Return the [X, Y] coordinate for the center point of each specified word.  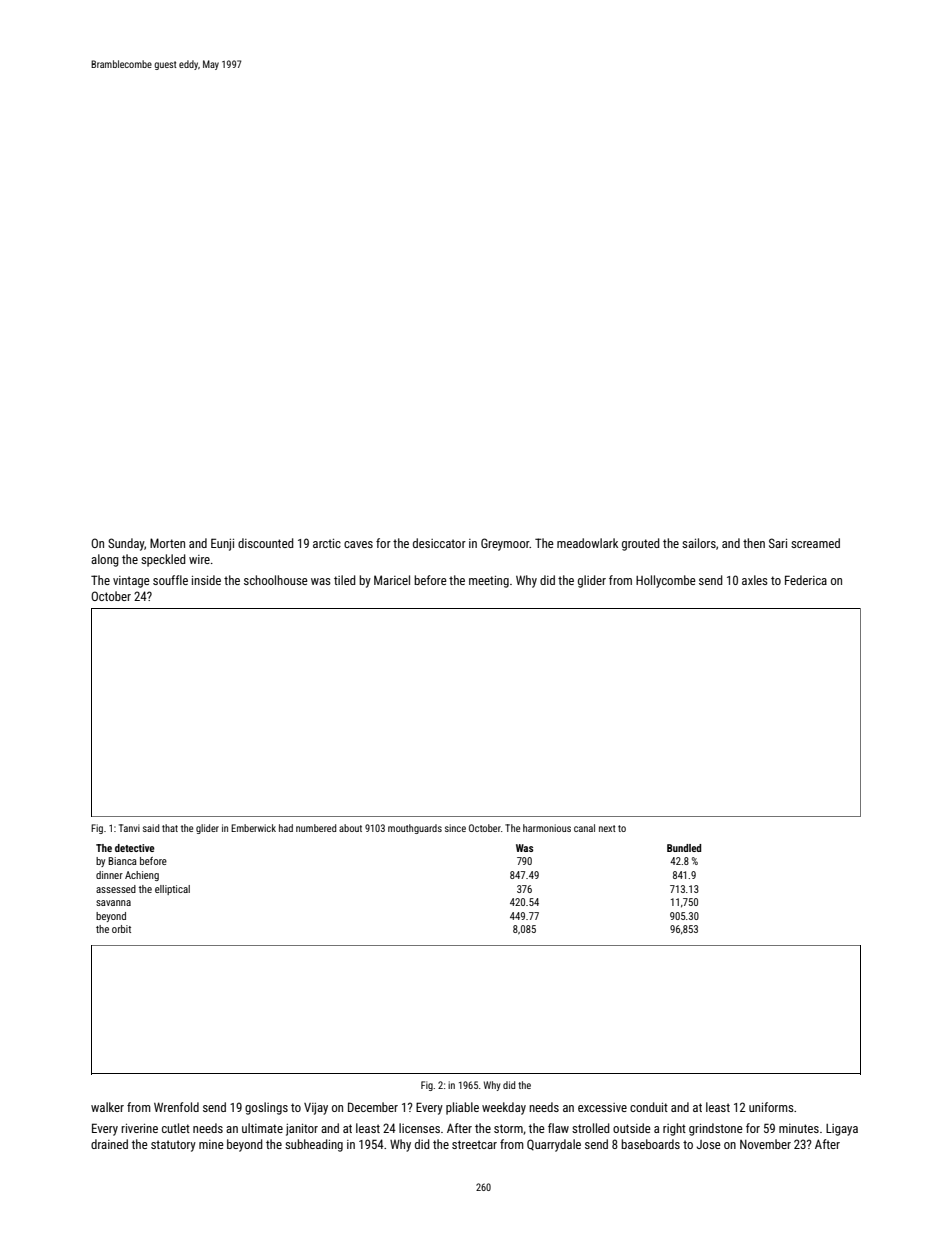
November [765, 1144]
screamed [815, 543]
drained [109, 1144]
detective [135, 848]
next [607, 828]
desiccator [439, 543]
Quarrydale [554, 1145]
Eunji [222, 544]
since [455, 828]
